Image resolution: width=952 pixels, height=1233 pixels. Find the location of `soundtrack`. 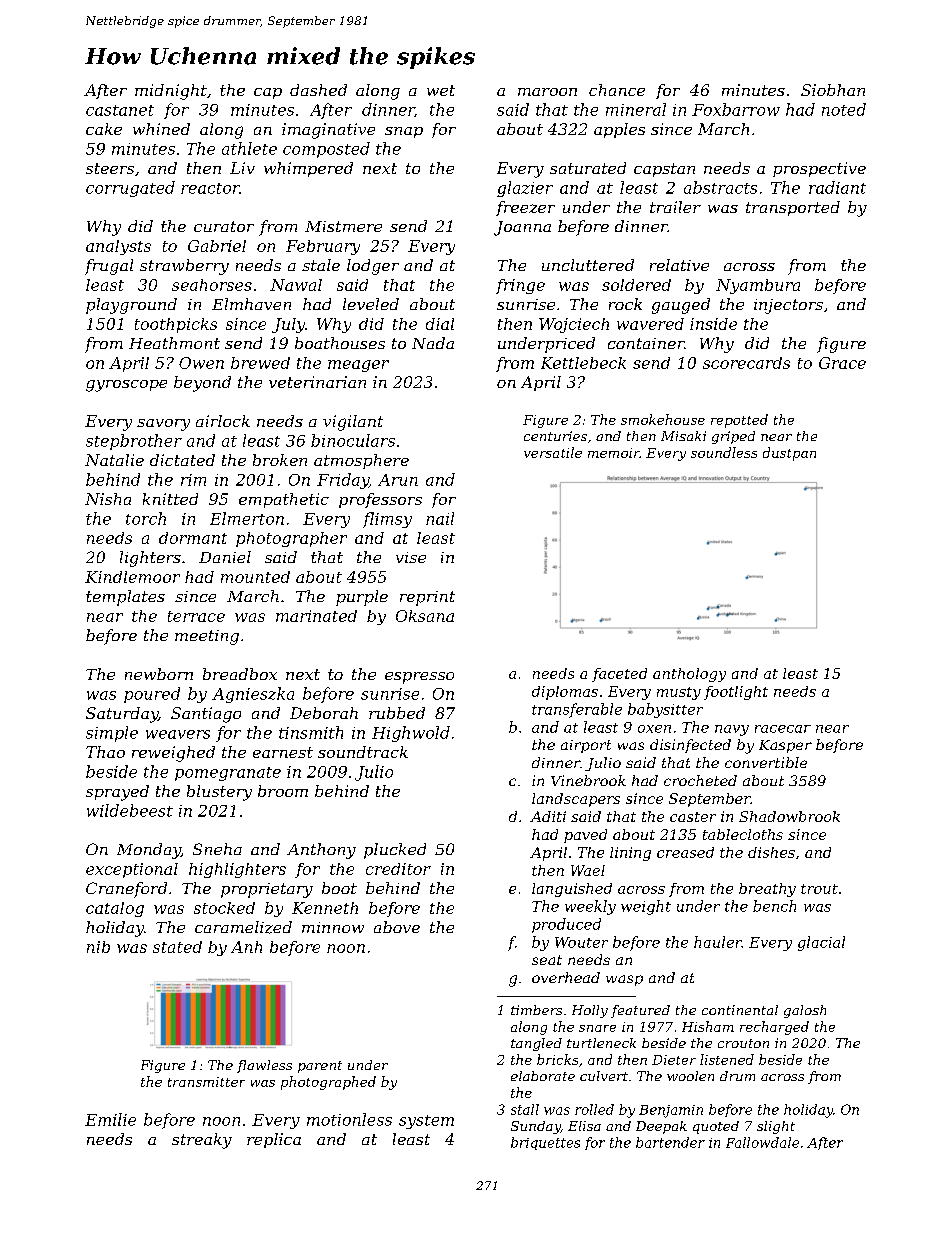

soundtrack is located at coordinates (363, 752).
